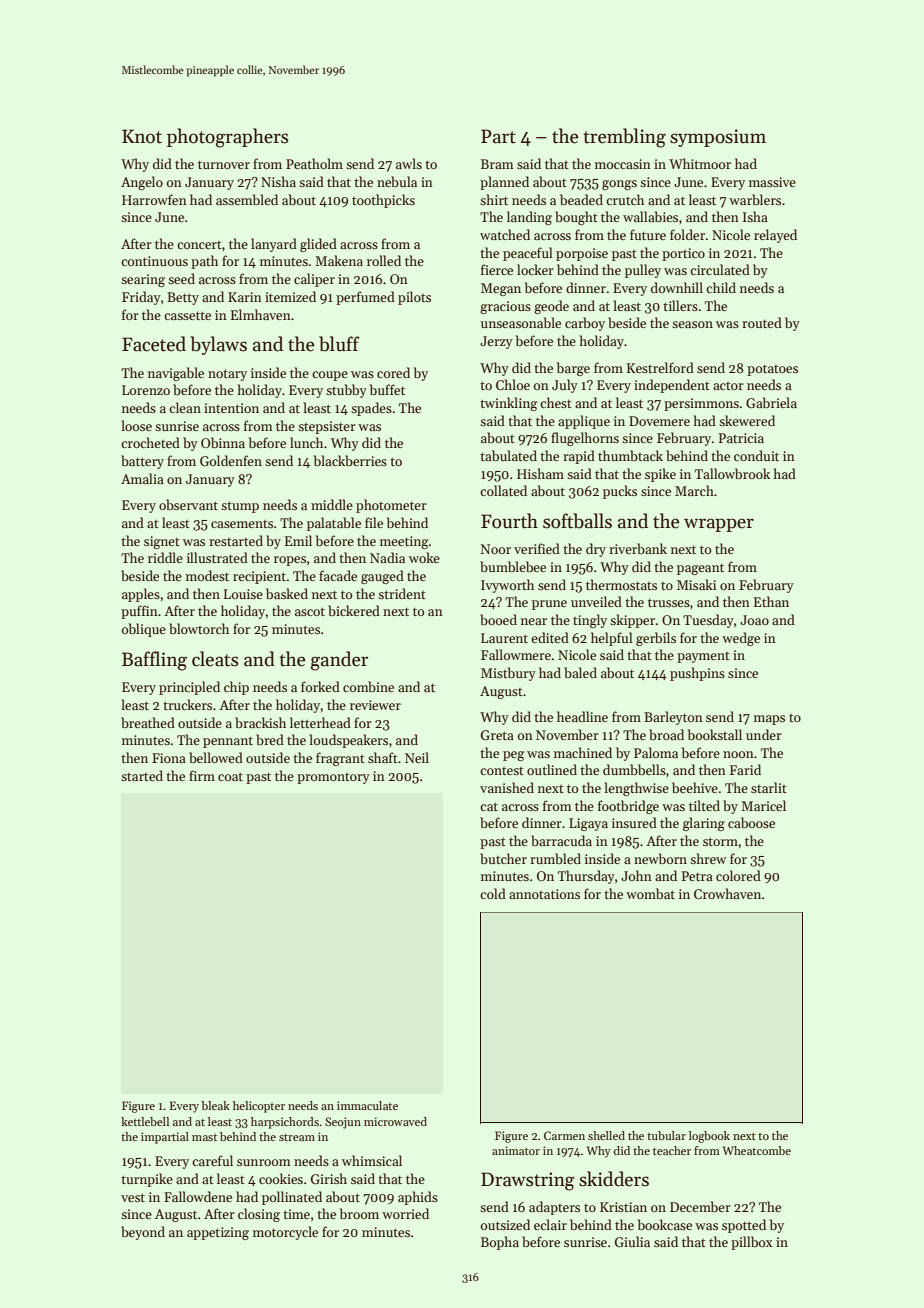 The image size is (924, 1308). What do you see at coordinates (154, 261) in the image?
I see `continuous` at bounding box center [154, 261].
